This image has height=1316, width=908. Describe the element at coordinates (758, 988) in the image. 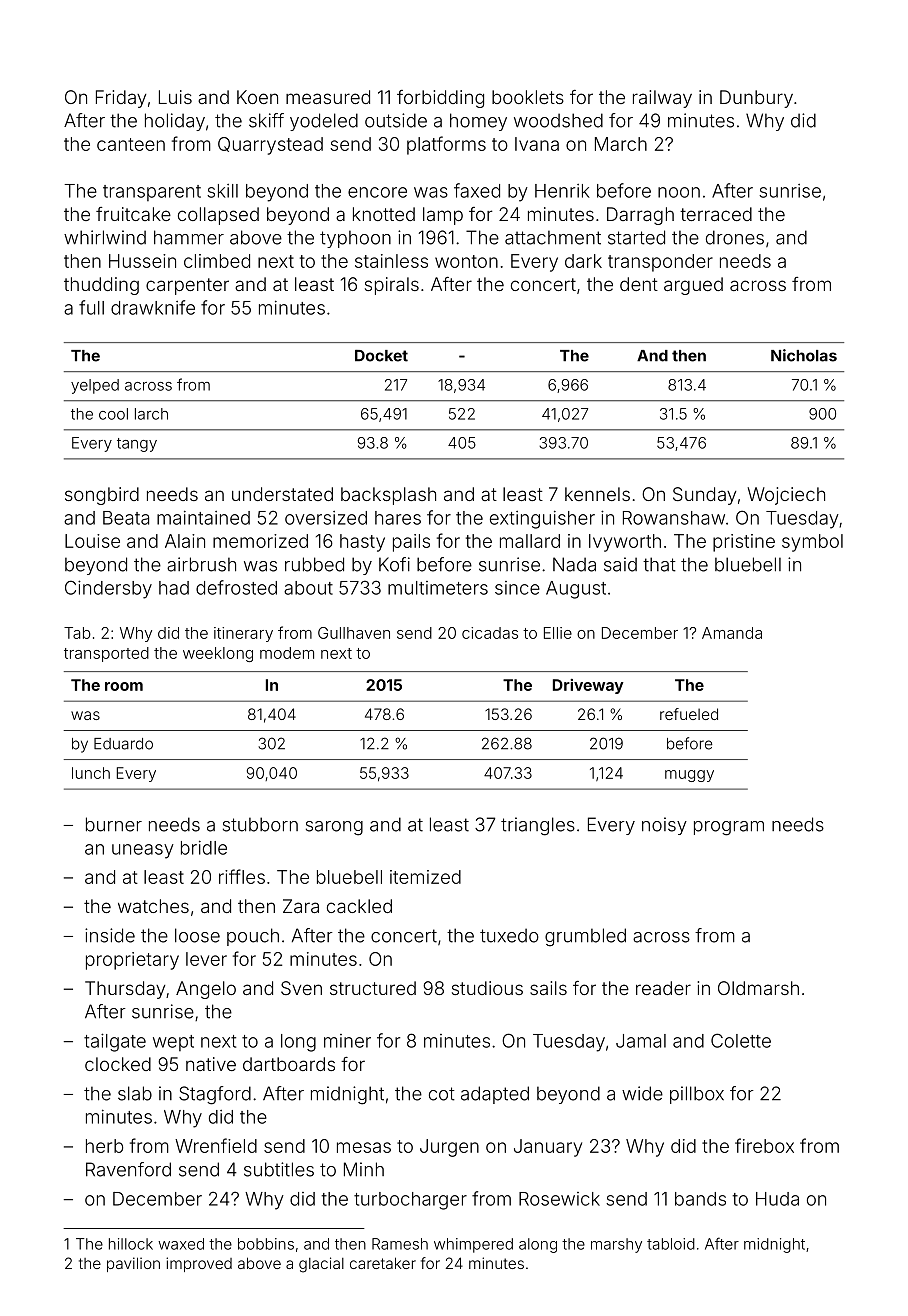

I see `Oldmarsh` at that location.
